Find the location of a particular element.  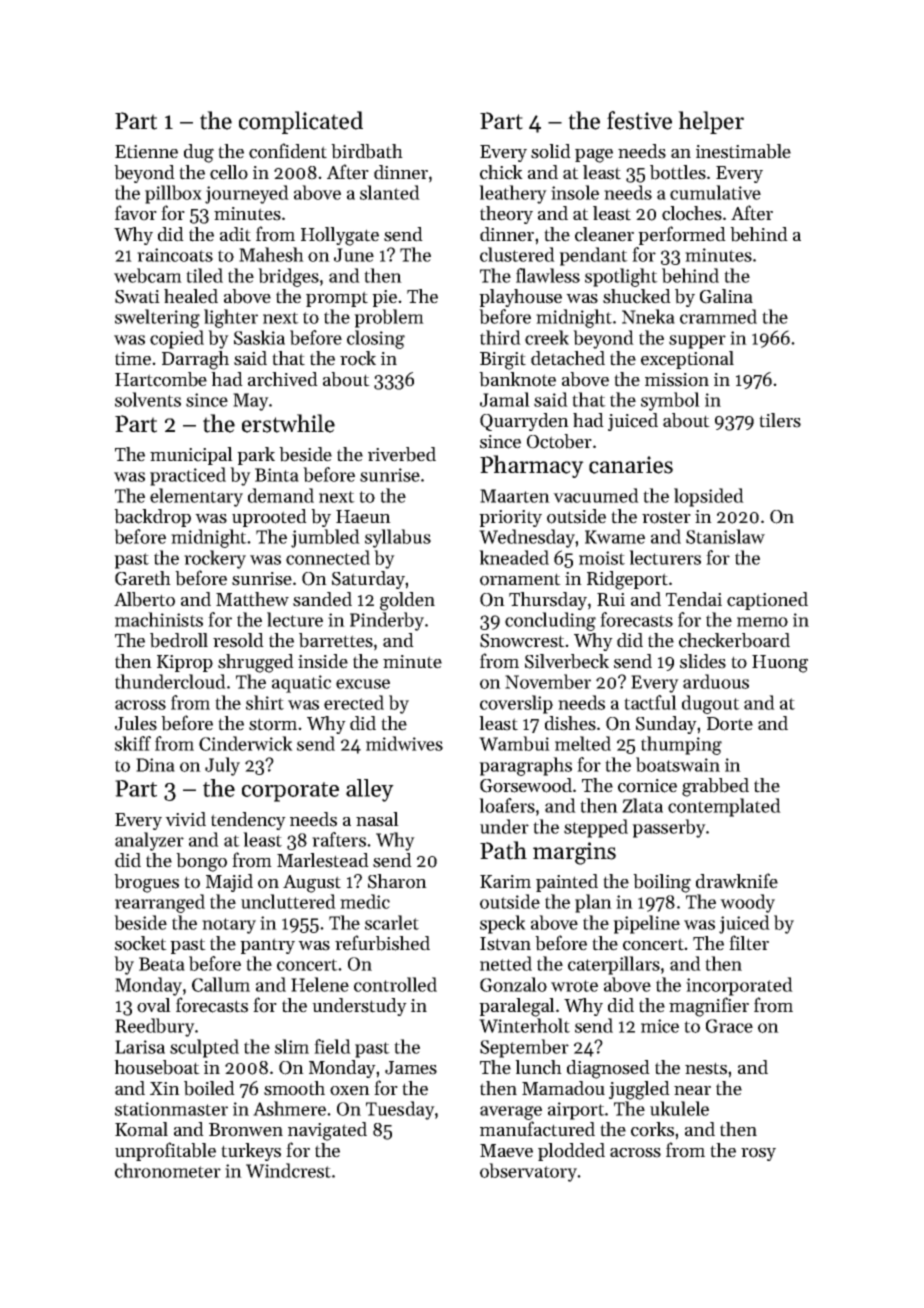

paralegal is located at coordinates (517, 1007).
